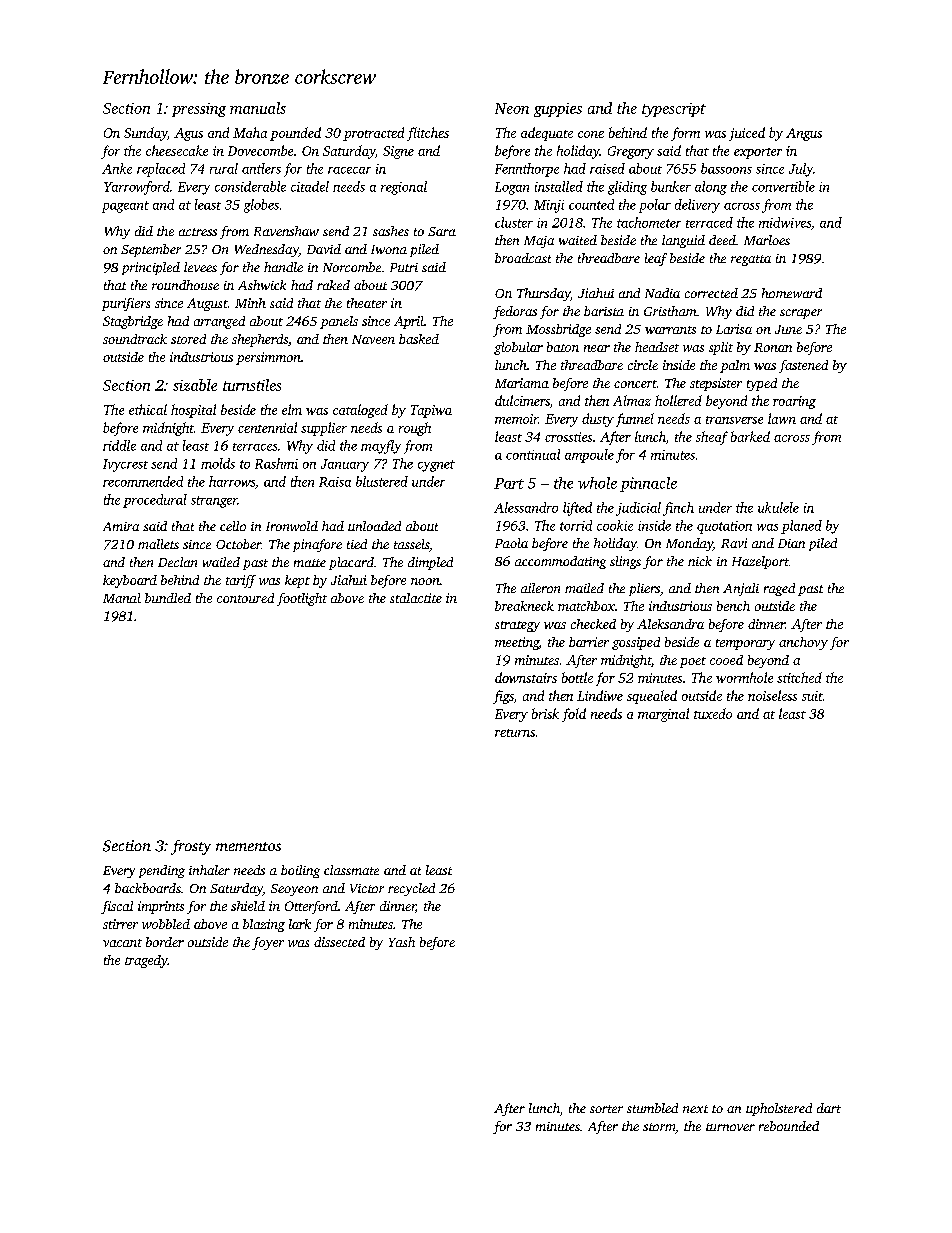 This image has height=1233, width=952. I want to click on sorter, so click(606, 1109).
